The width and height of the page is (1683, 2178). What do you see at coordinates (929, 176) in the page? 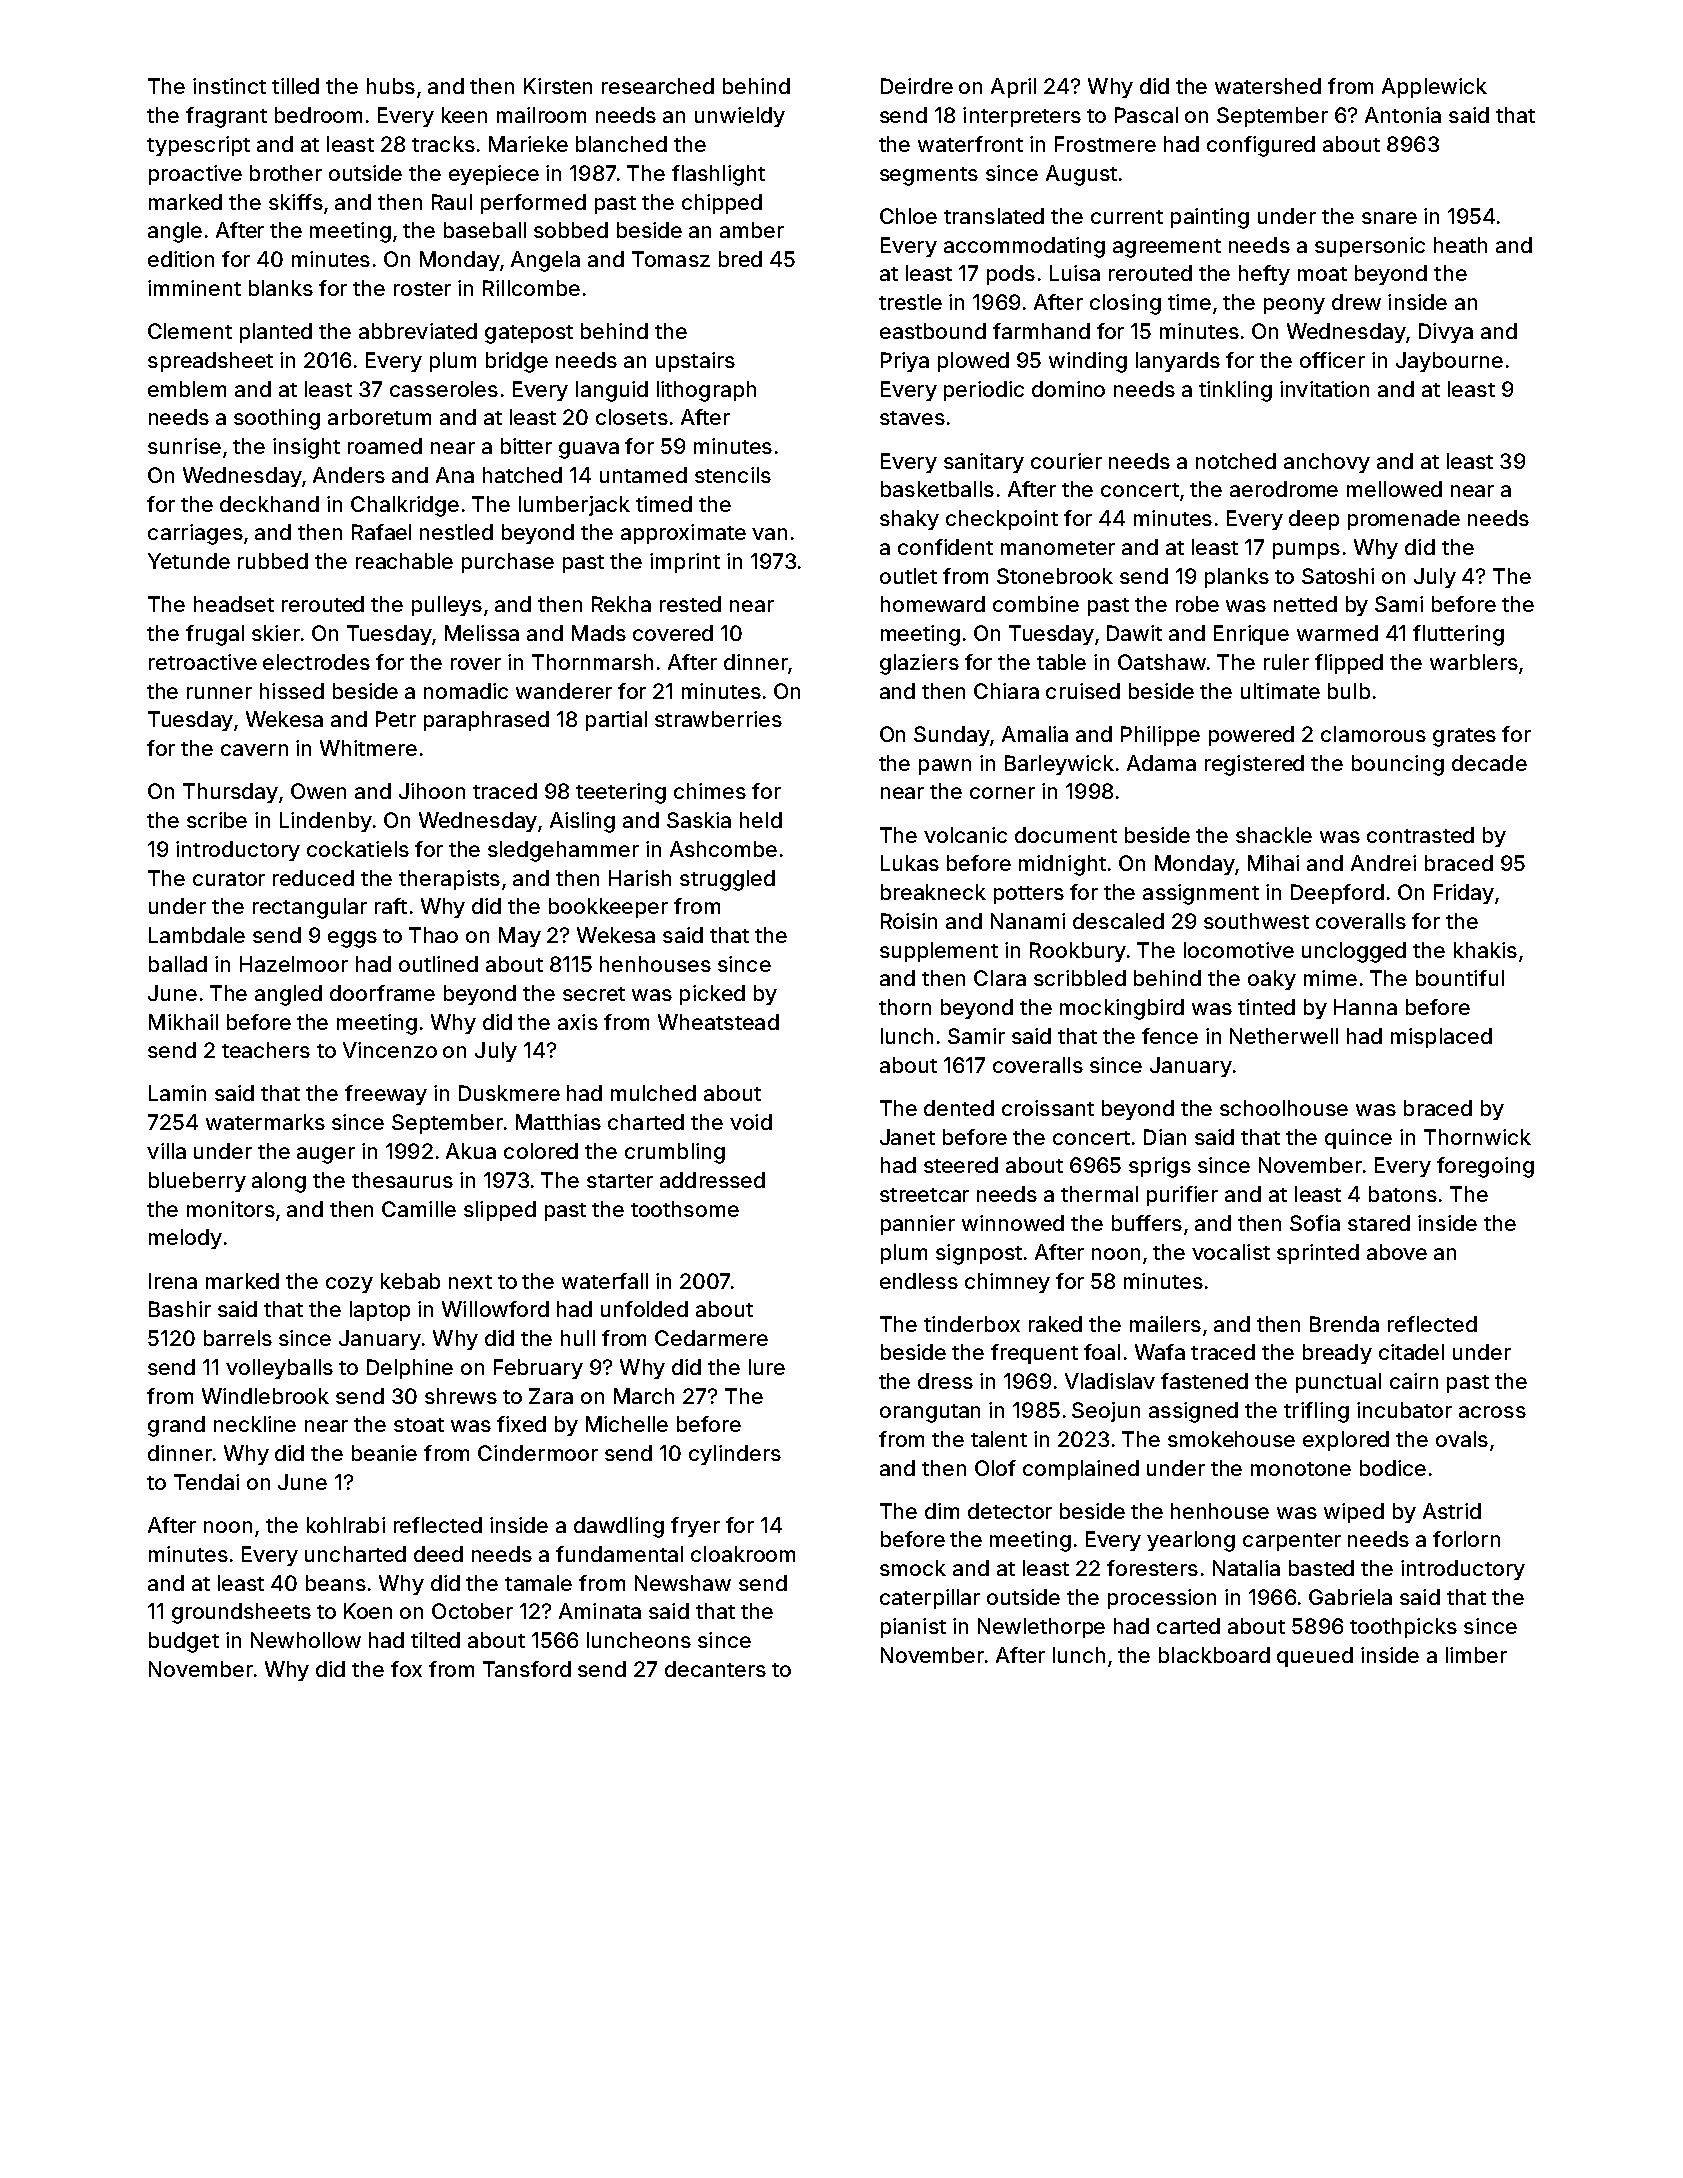
I see `segments` at bounding box center [929, 176].
